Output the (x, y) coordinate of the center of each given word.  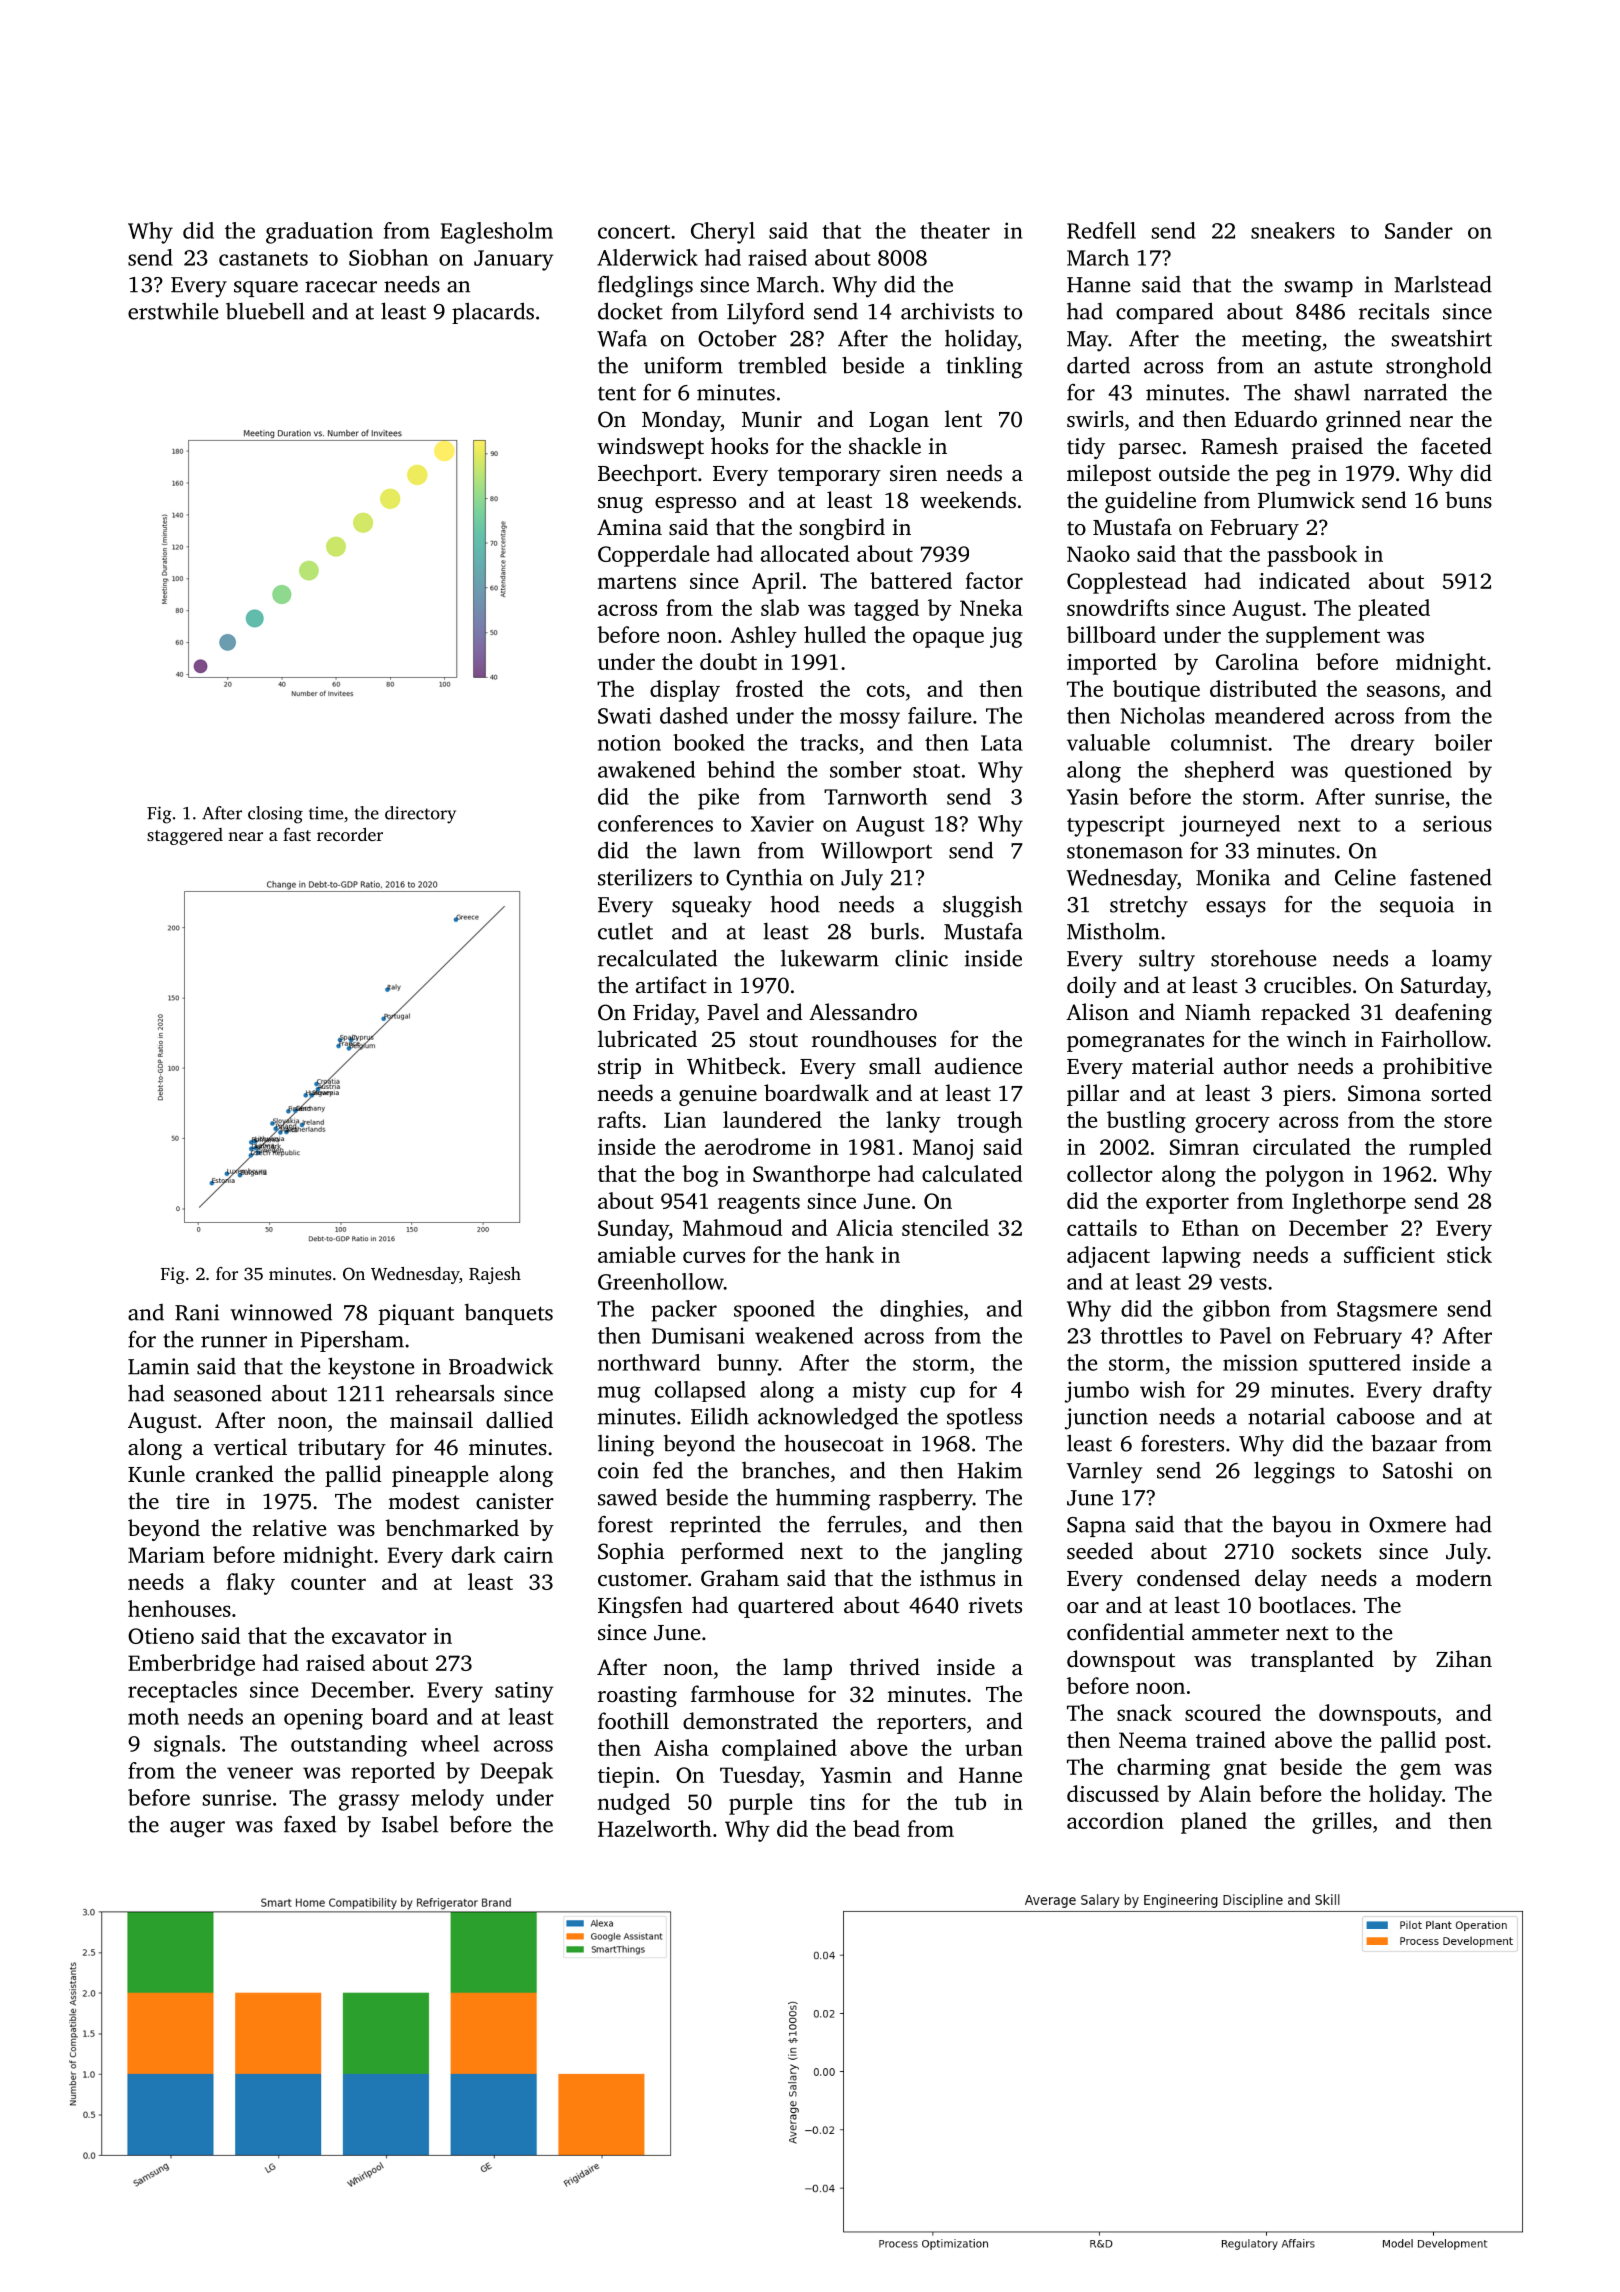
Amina (629, 527)
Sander (1419, 230)
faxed (310, 1824)
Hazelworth (655, 1828)
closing (275, 815)
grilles (1342, 1823)
